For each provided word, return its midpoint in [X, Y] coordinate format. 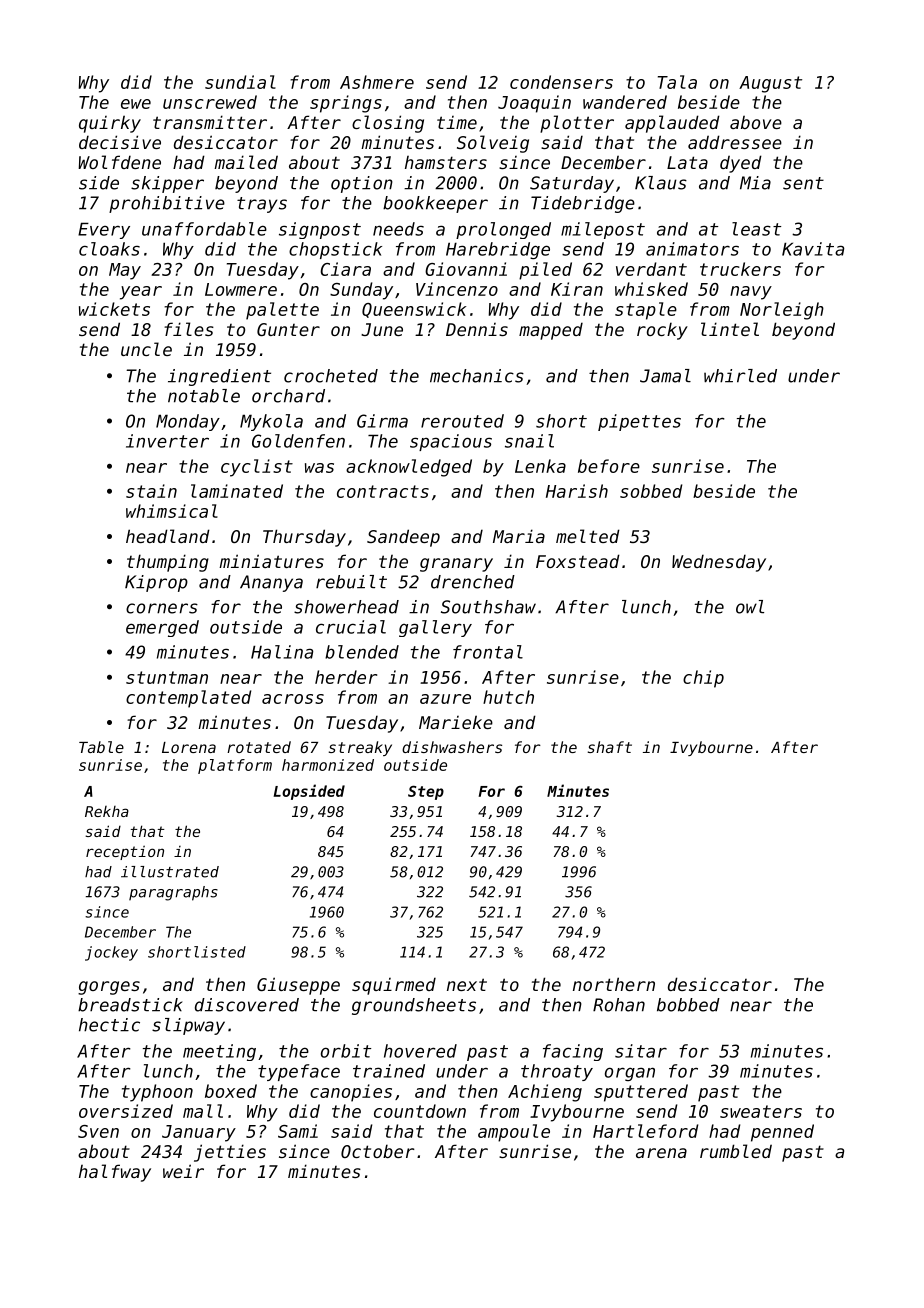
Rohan [619, 1005]
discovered [247, 1005]
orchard [288, 396]
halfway [115, 1173]
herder [346, 677]
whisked [651, 289]
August [770, 84]
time [457, 122]
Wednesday [719, 563]
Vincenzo [457, 289]
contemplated [188, 699]
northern [614, 984]
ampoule [514, 1133]
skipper [167, 184]
